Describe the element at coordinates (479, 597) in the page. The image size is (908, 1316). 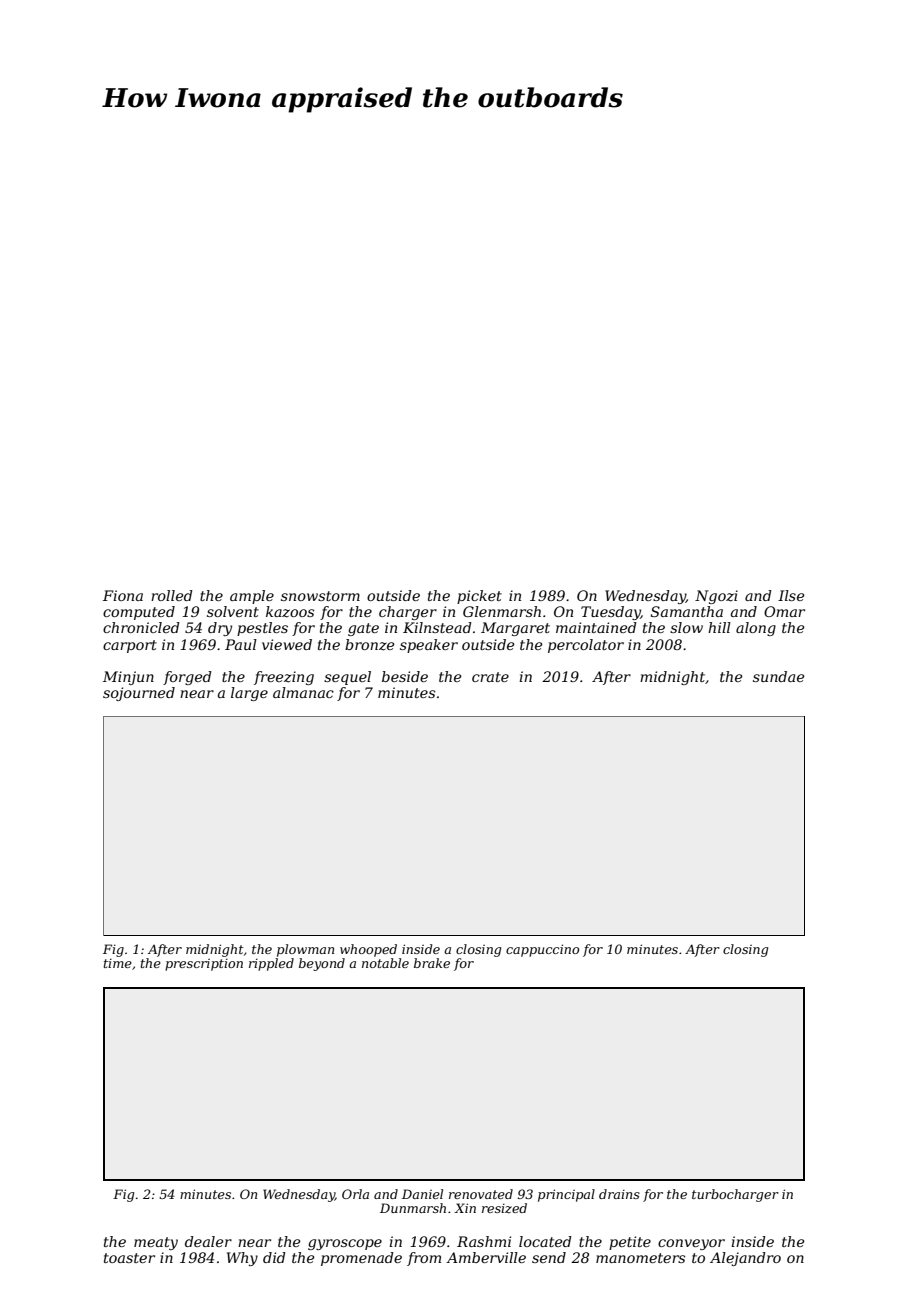
I see `picket` at that location.
